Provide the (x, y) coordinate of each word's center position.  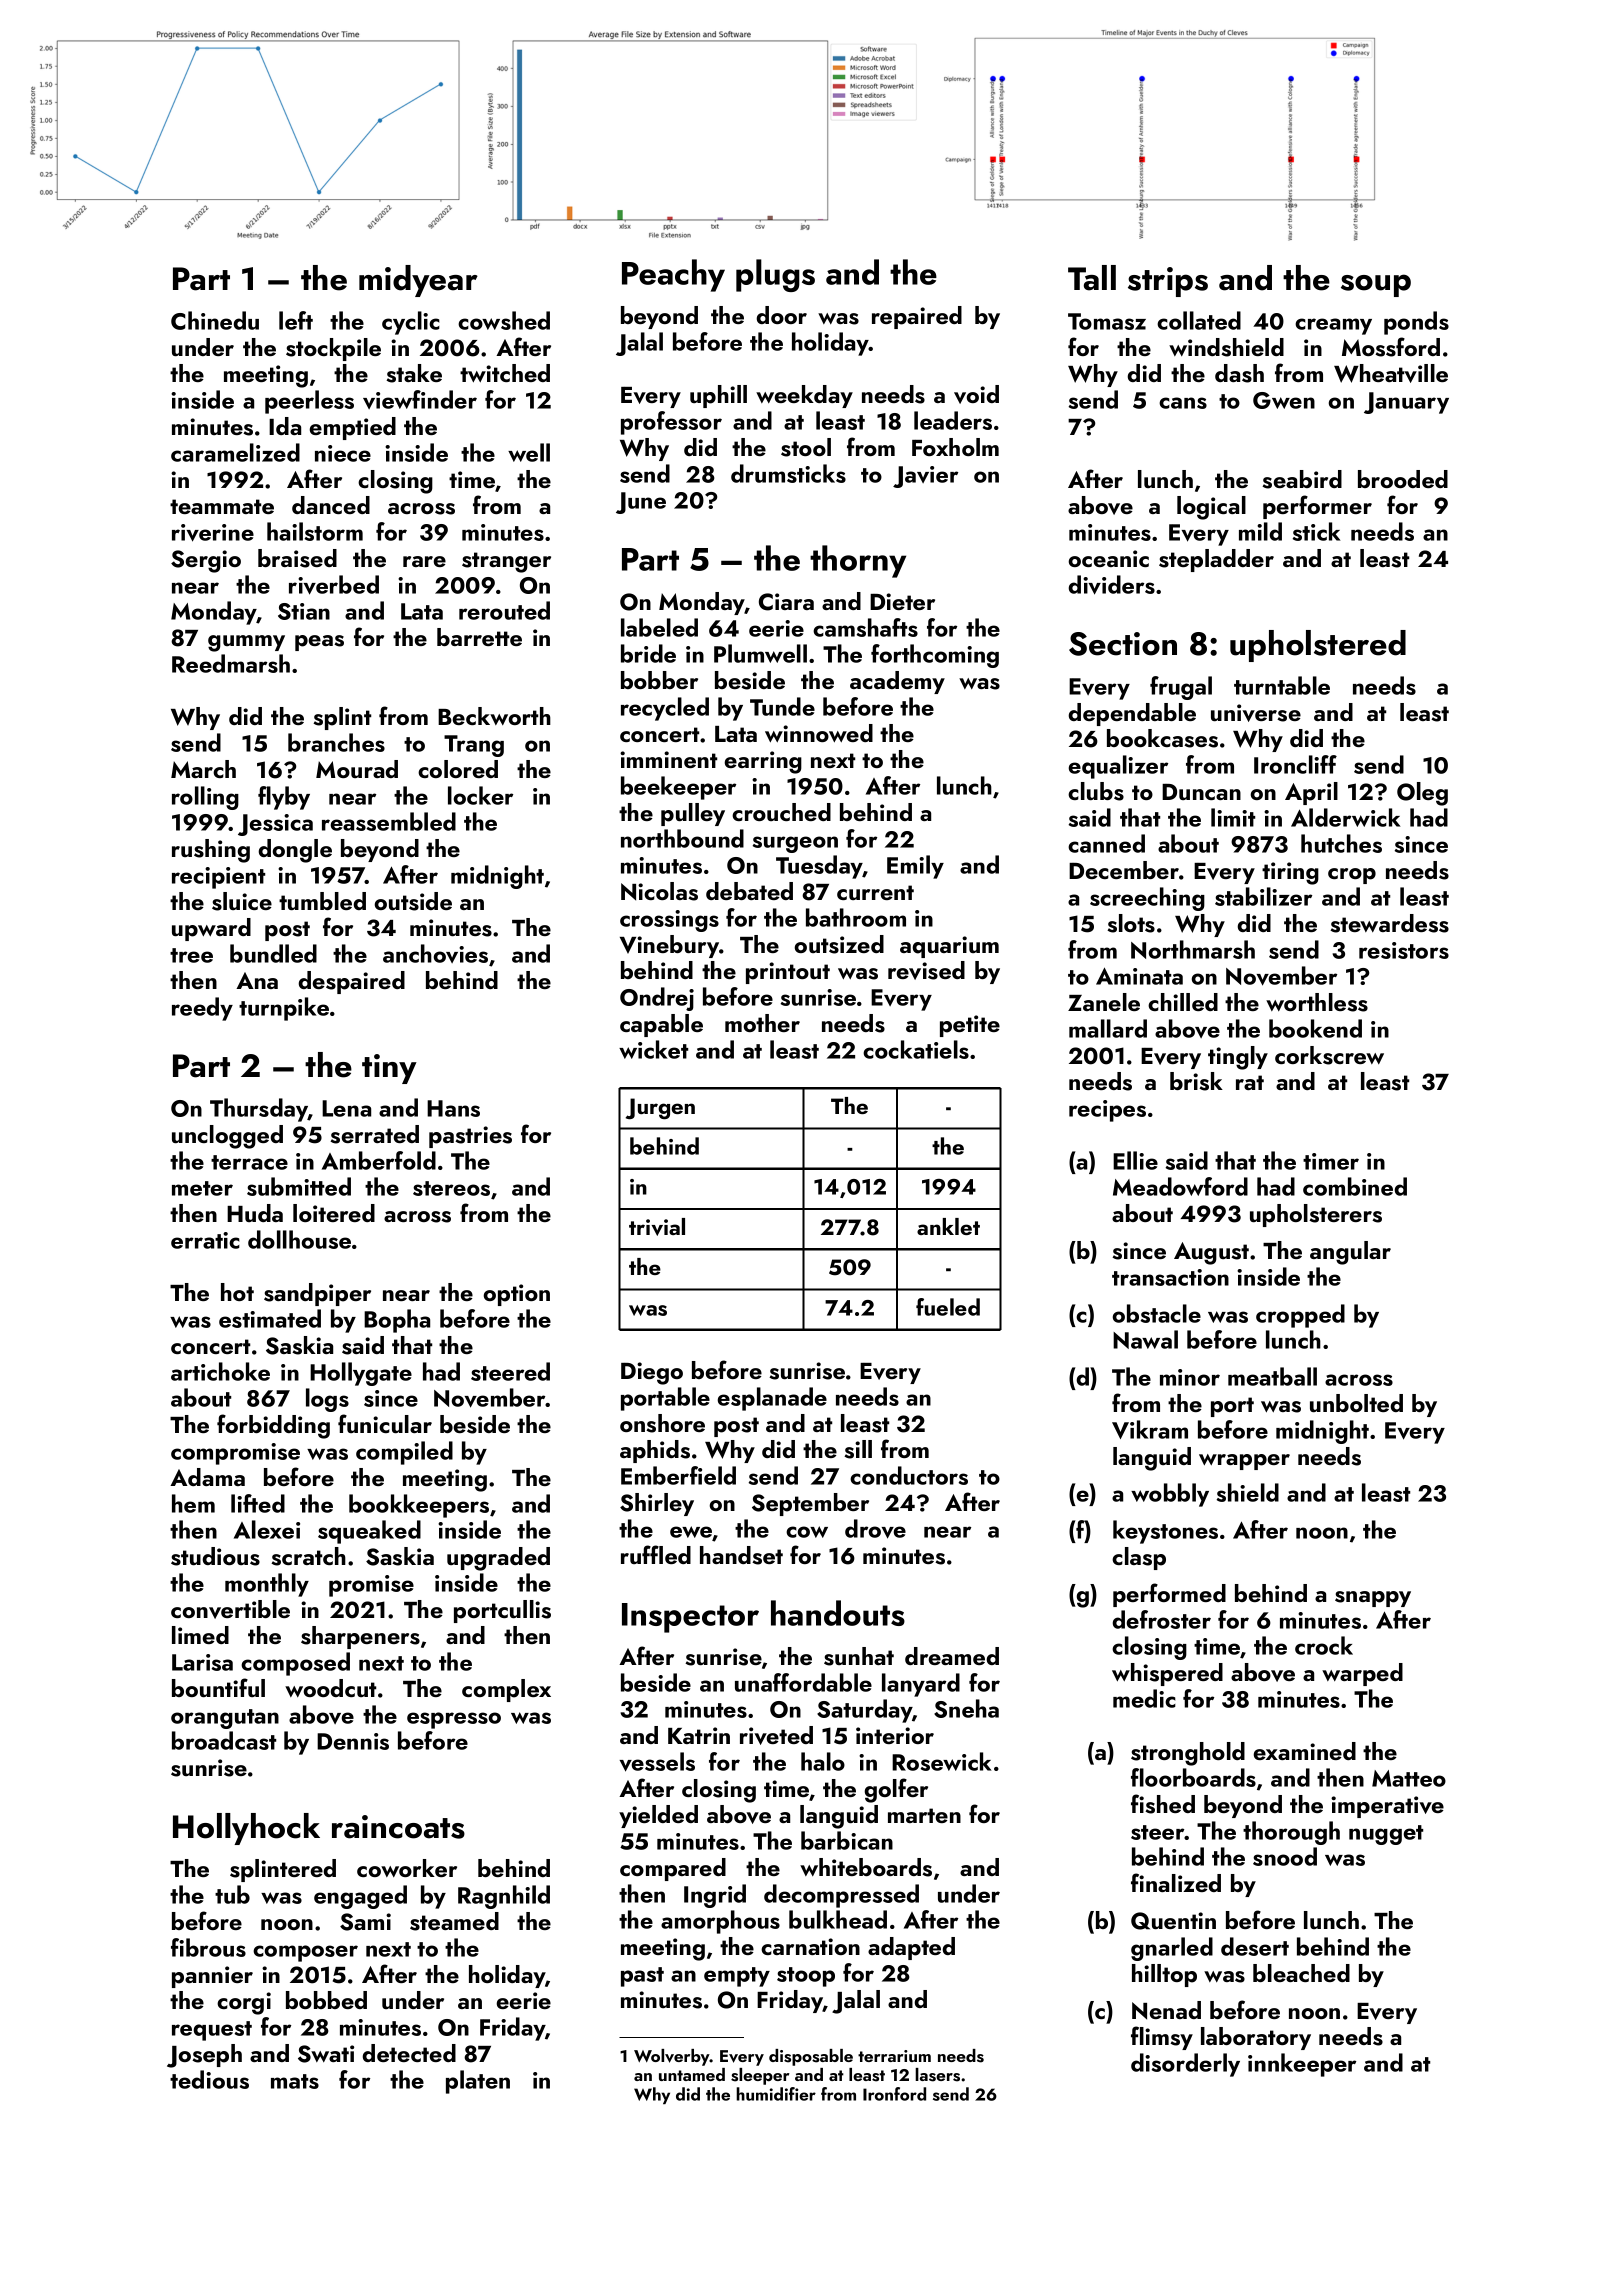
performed (1169, 1595)
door (781, 315)
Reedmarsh (231, 663)
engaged (360, 1897)
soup (1376, 285)
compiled (404, 1453)
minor (1190, 1377)
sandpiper (317, 1294)
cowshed (504, 320)
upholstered (1318, 646)
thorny (858, 561)
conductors (909, 1475)
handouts (838, 1613)
